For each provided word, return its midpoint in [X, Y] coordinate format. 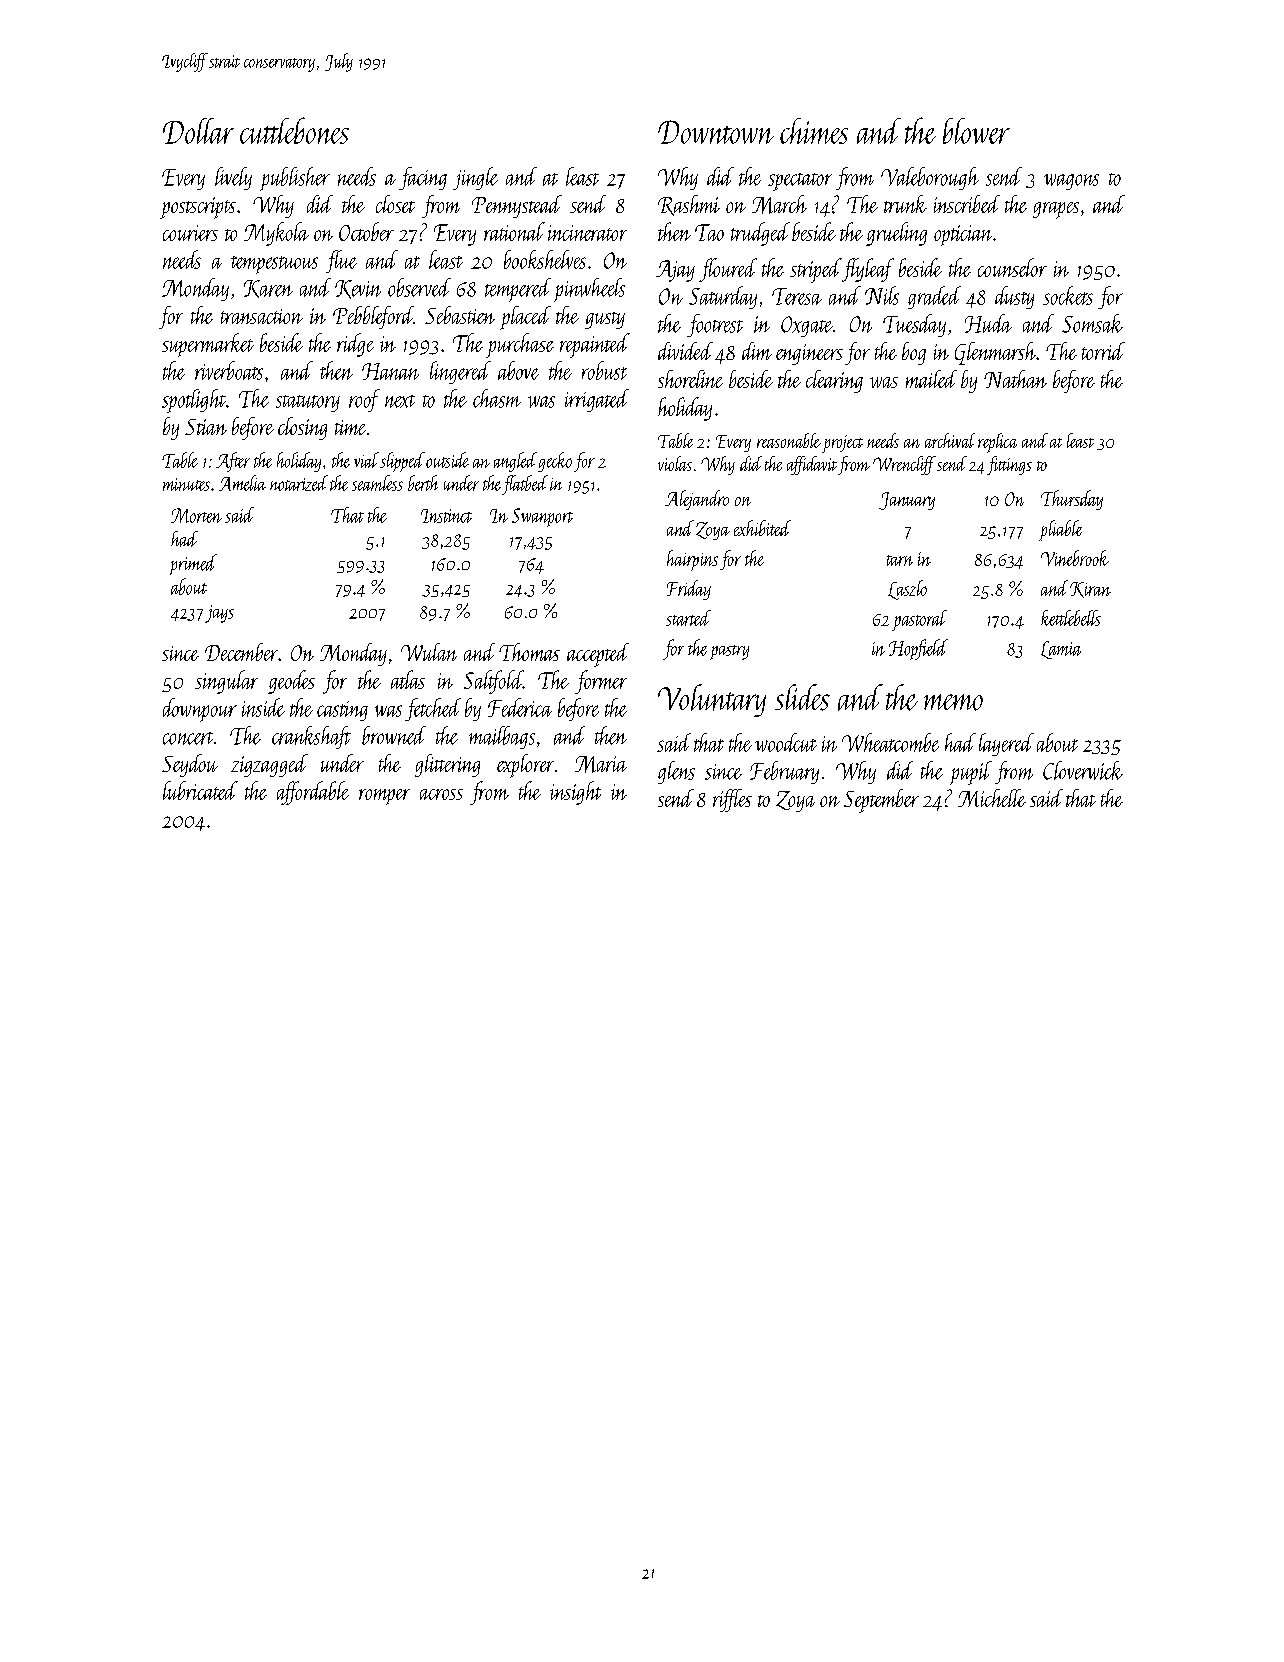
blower [976, 131]
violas [675, 463]
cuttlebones [294, 130]
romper [384, 797]
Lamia [1061, 650]
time [350, 427]
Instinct [446, 516]
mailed [931, 379]
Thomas [529, 652]
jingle [475, 178]
